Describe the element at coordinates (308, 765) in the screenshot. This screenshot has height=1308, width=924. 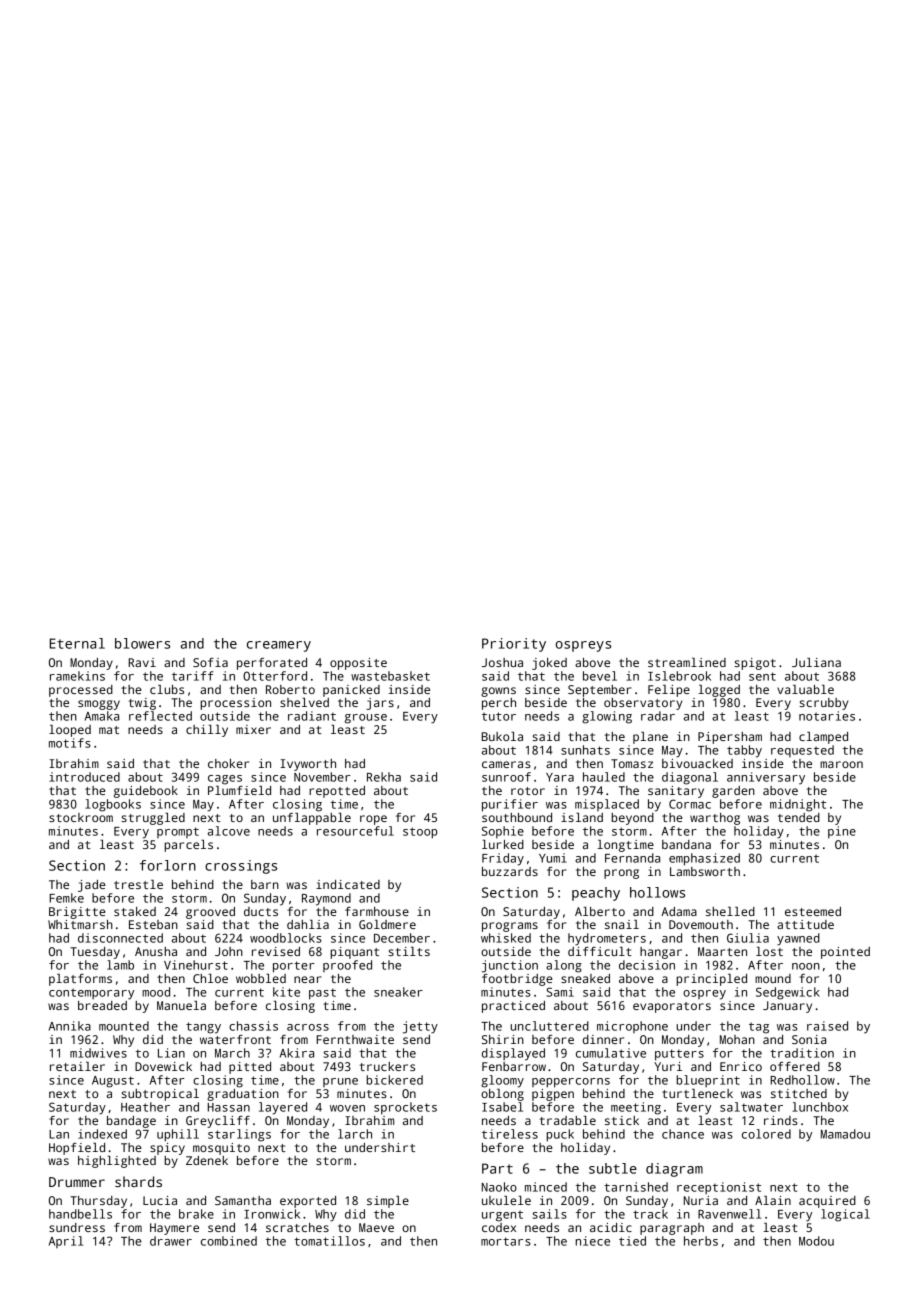
I see `Ivyworth` at that location.
